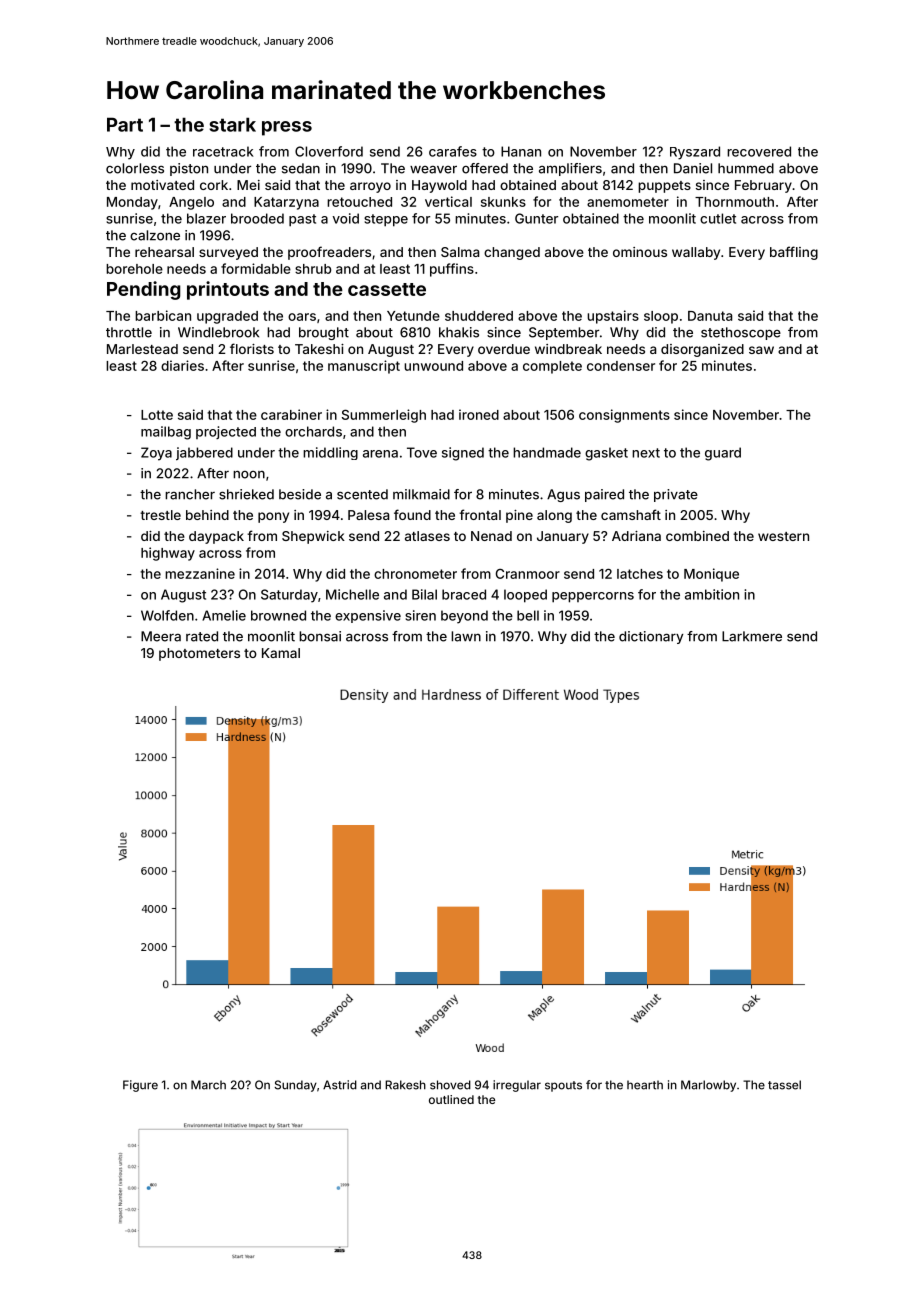 This image has height=1308, width=924. Describe the element at coordinates (752, 636) in the image. I see `Larkmere` at that location.
